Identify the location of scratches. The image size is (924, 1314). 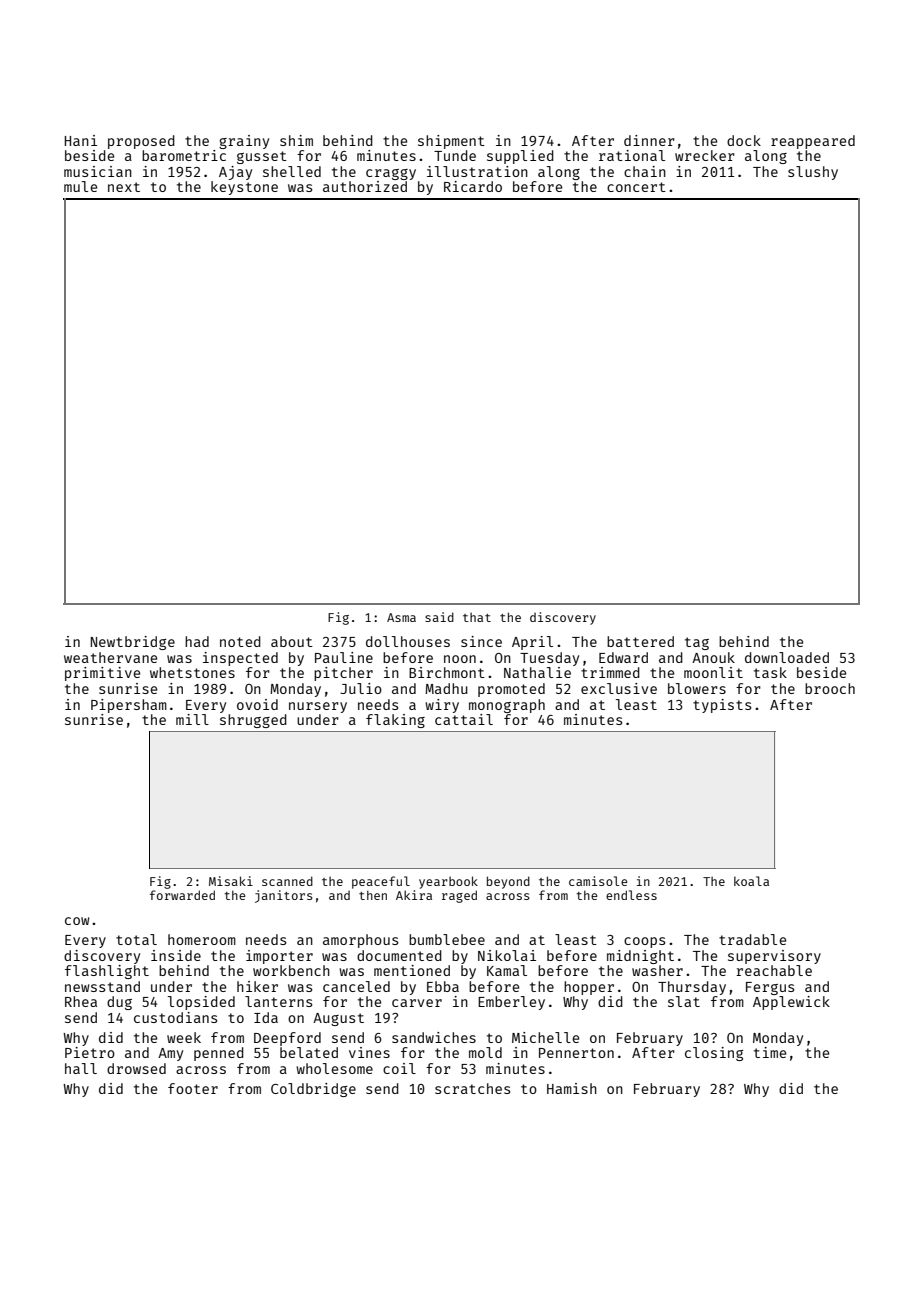
(472, 1088).
